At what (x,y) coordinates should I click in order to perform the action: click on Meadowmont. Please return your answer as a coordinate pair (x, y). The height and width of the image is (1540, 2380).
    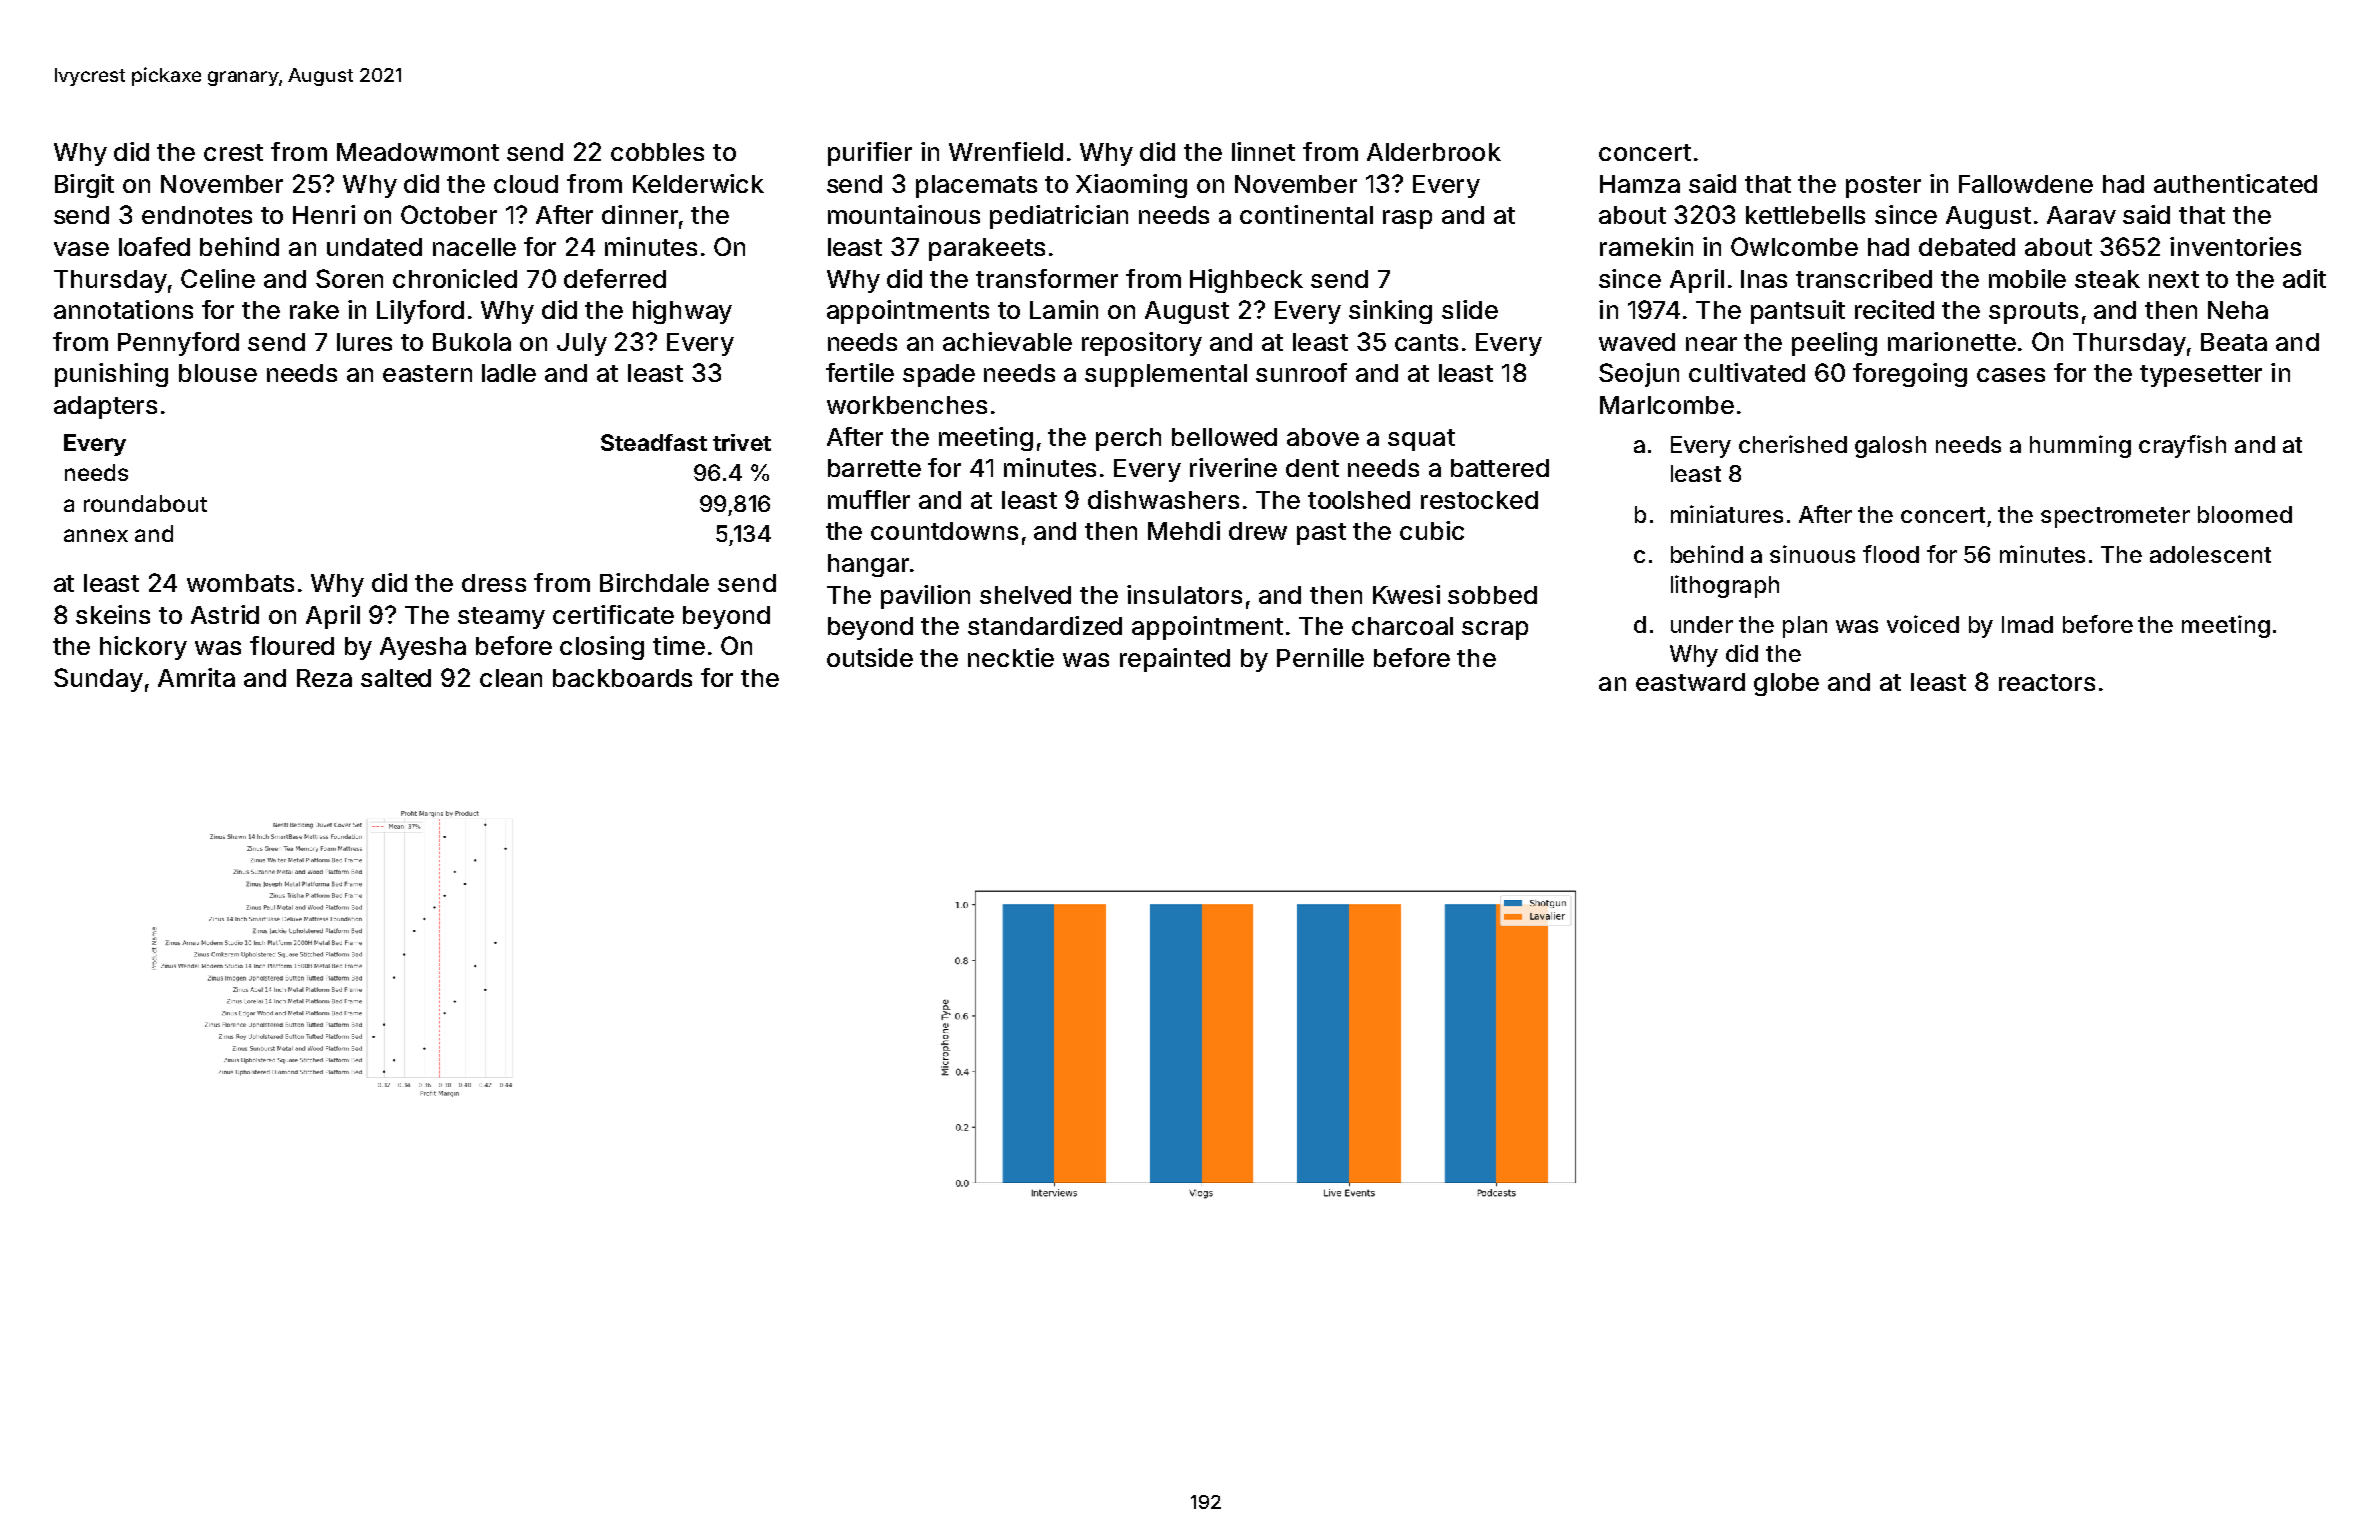
    Looking at the image, I should click on (418, 152).
